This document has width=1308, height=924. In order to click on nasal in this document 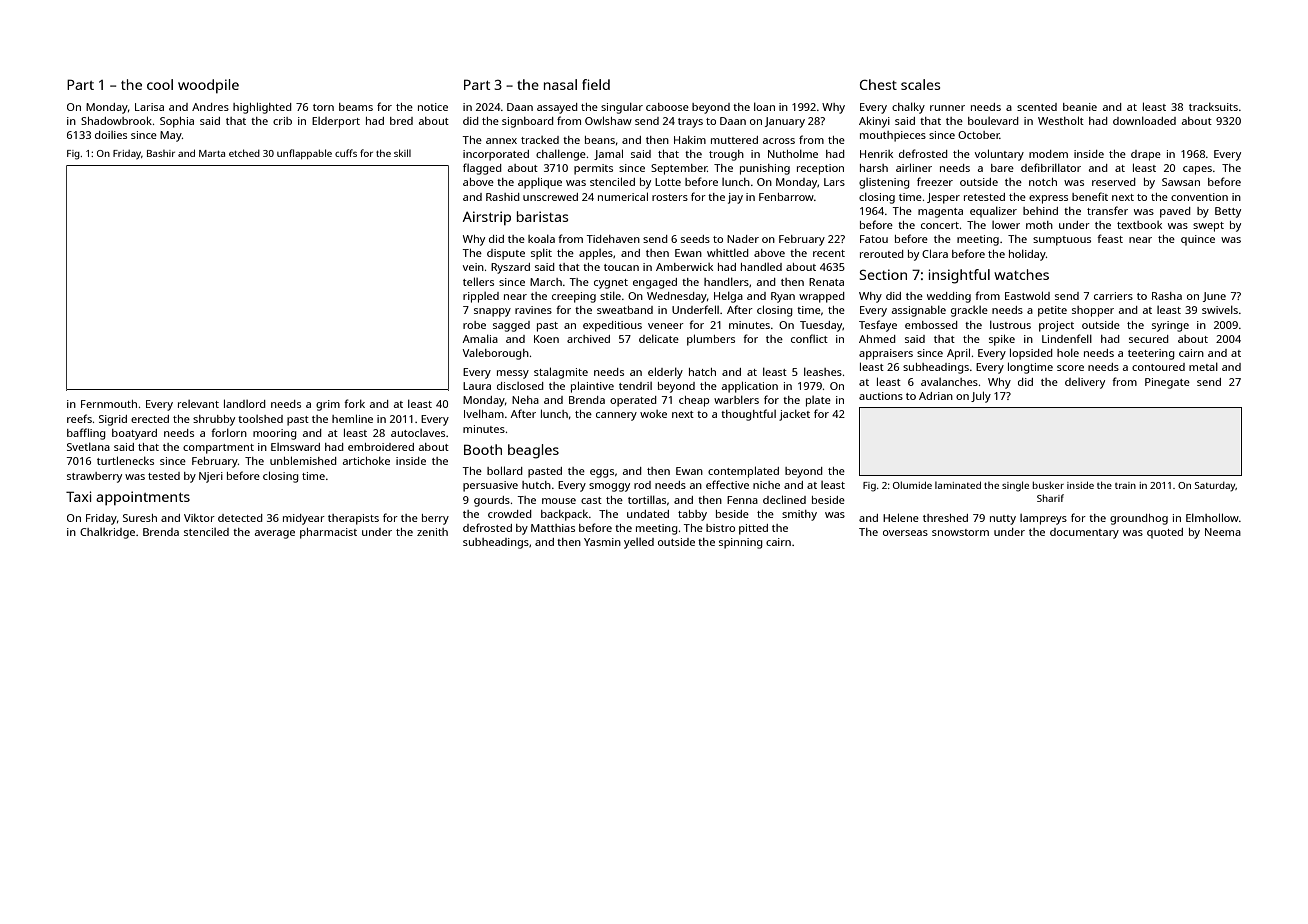, I will do `click(560, 84)`.
